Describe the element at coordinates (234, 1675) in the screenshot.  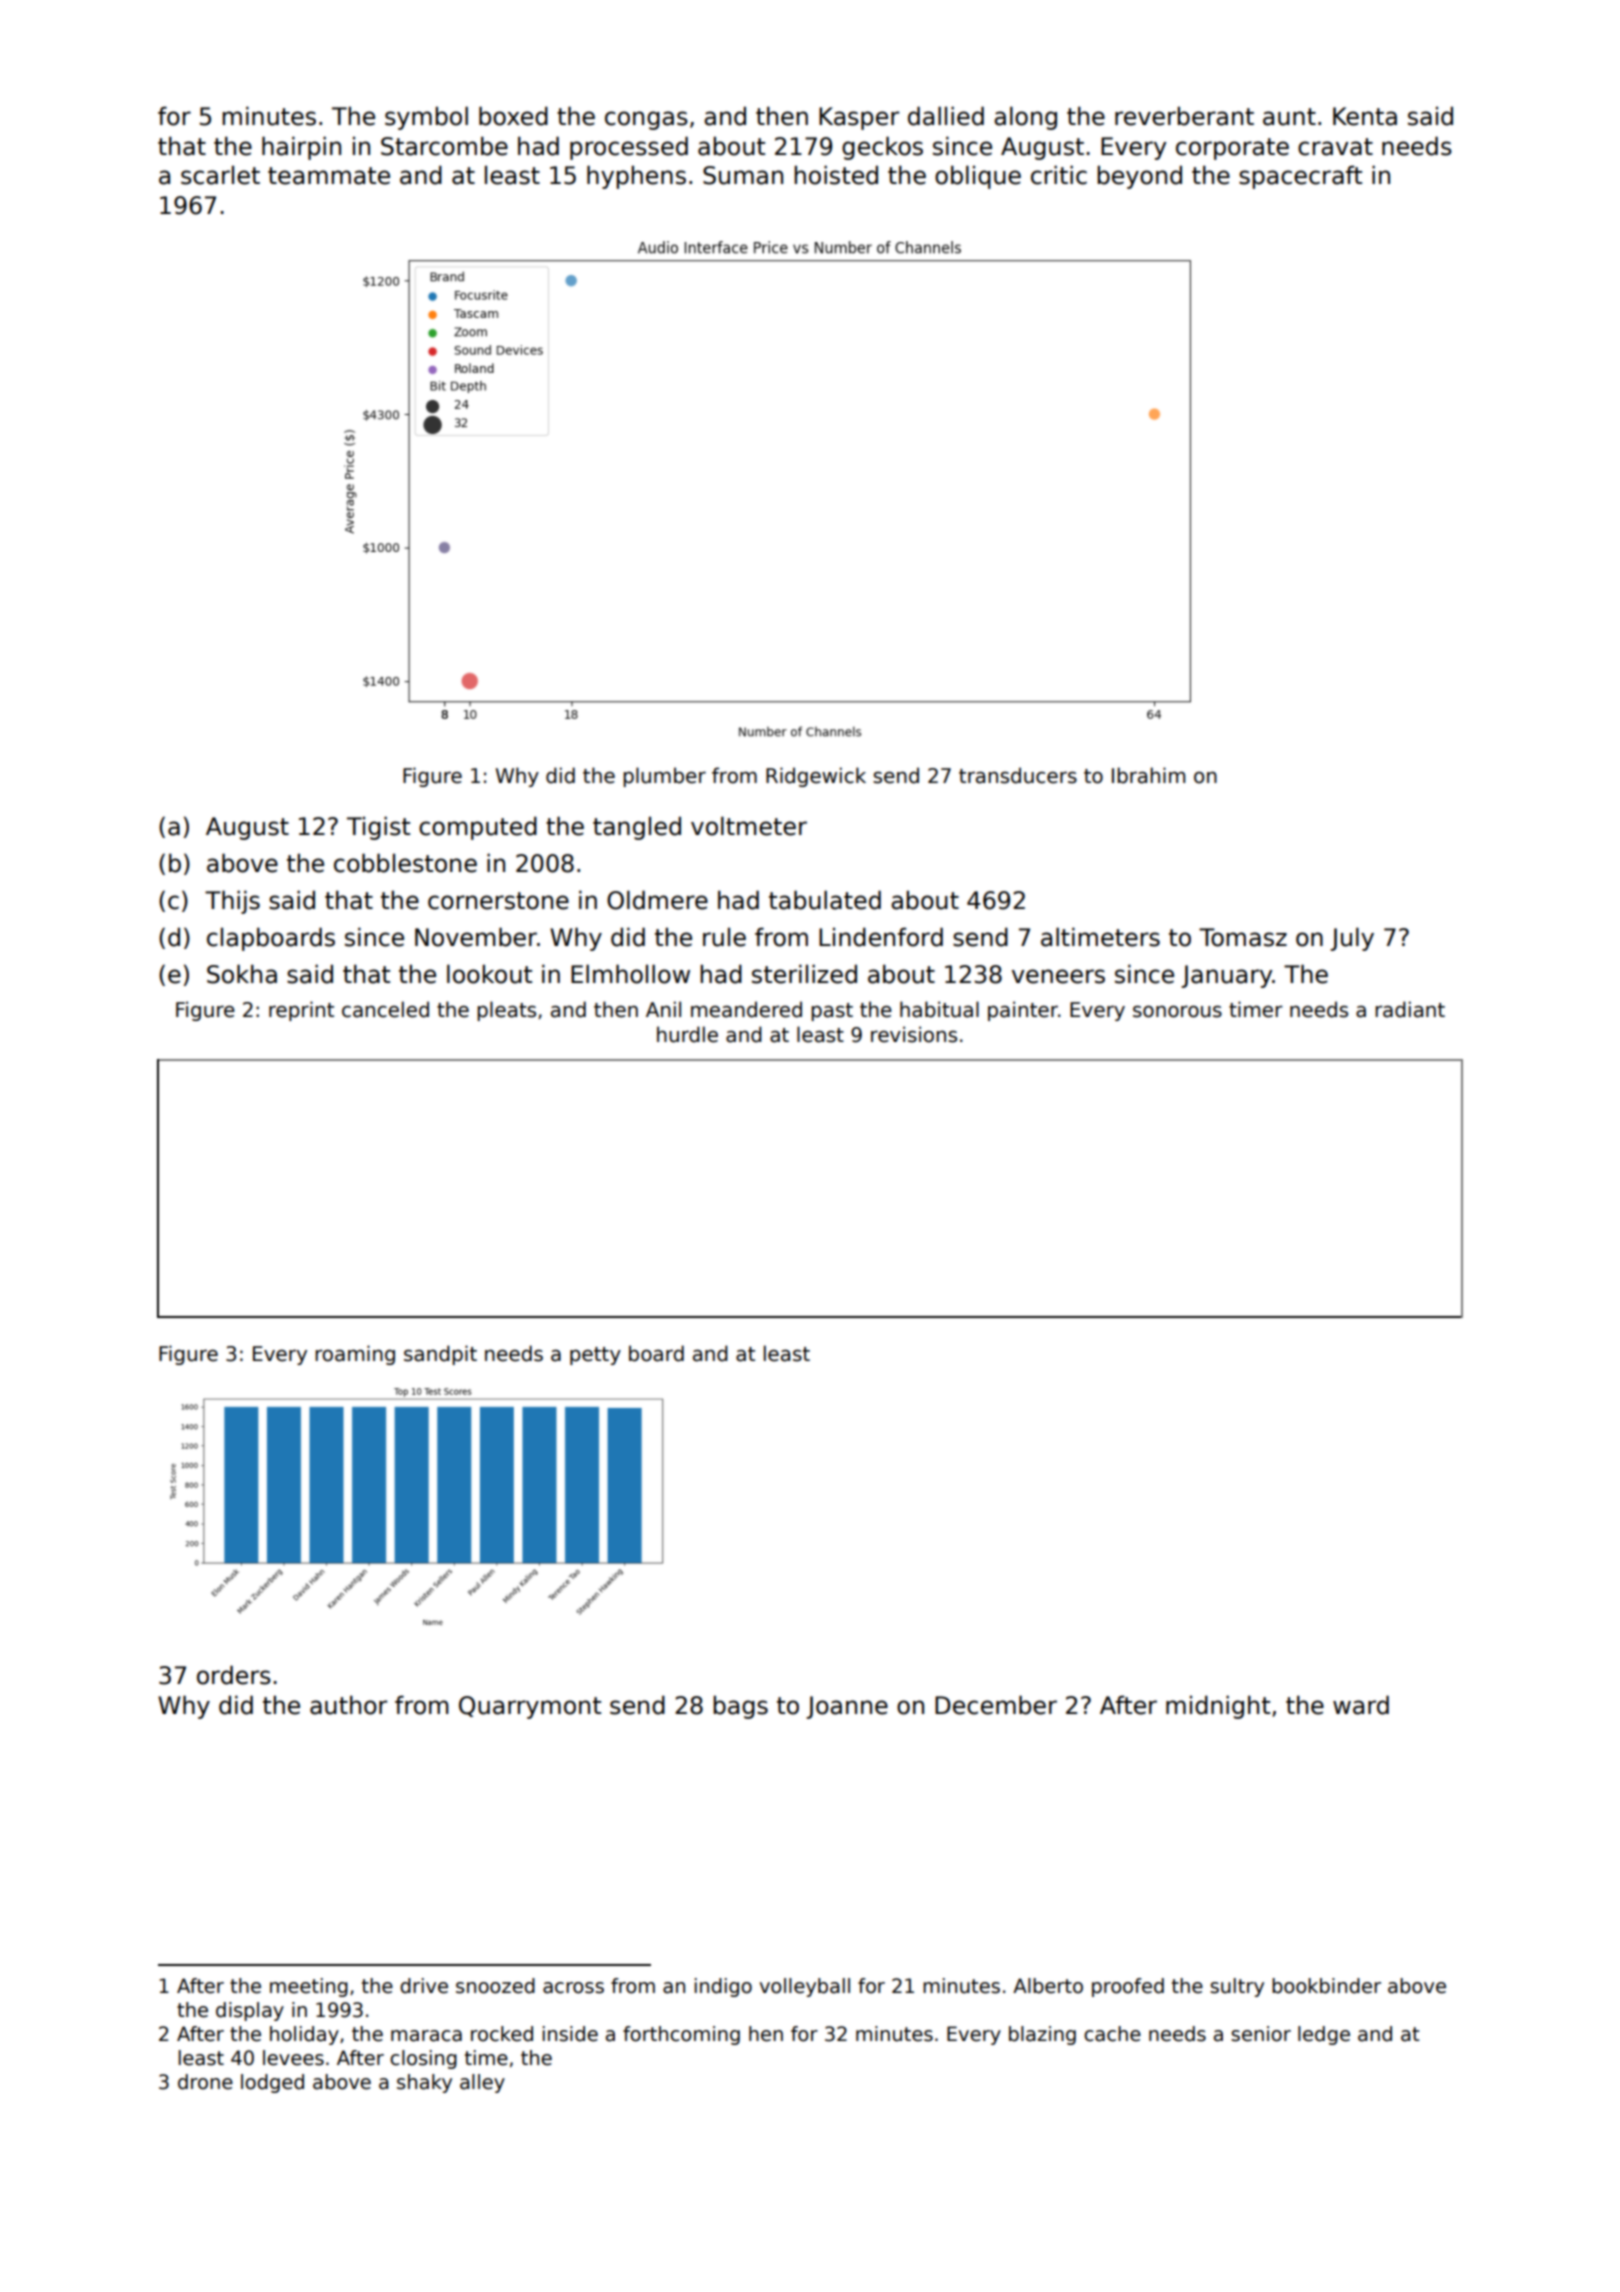
I see `orders` at that location.
